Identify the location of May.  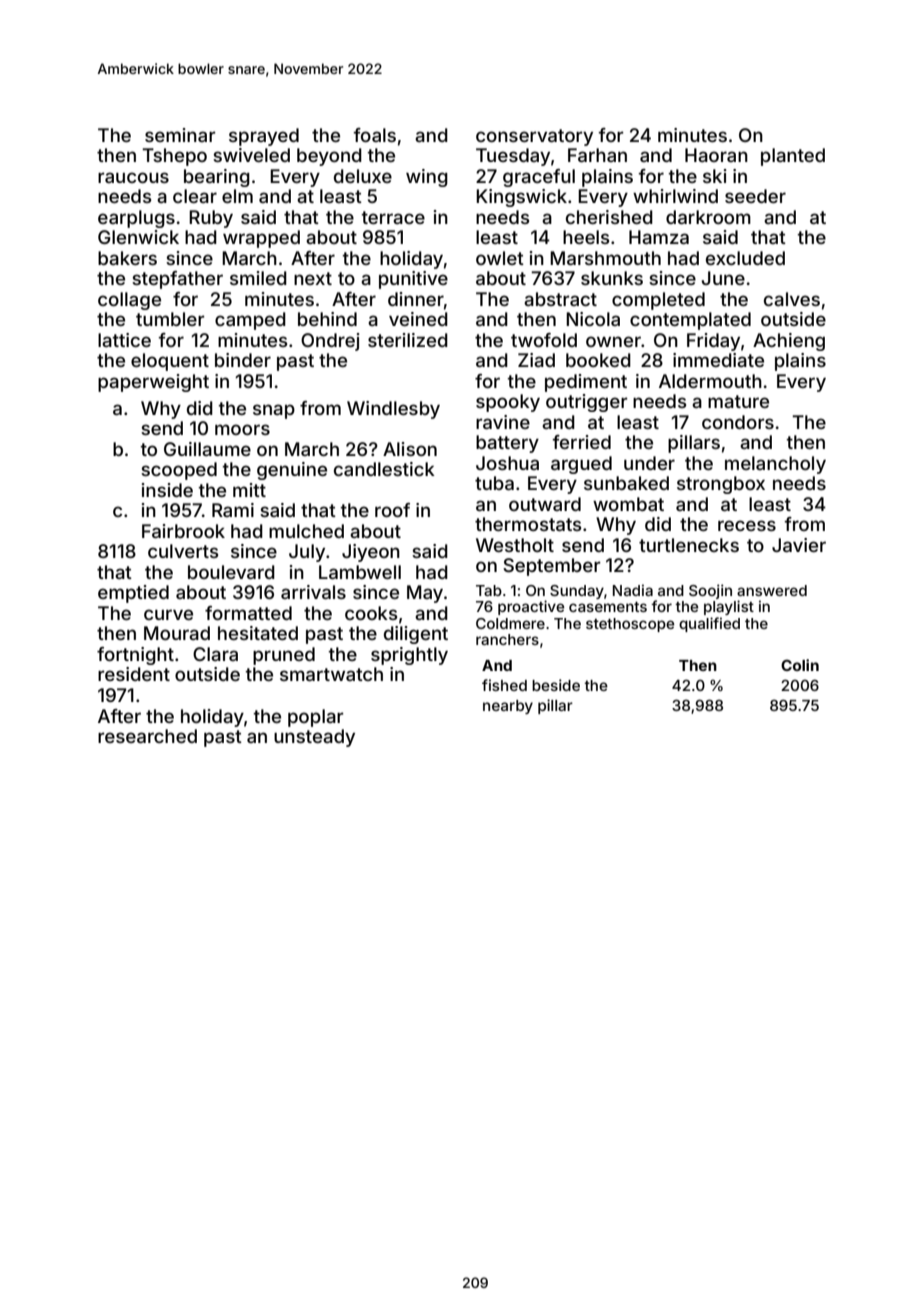
(425, 594).
